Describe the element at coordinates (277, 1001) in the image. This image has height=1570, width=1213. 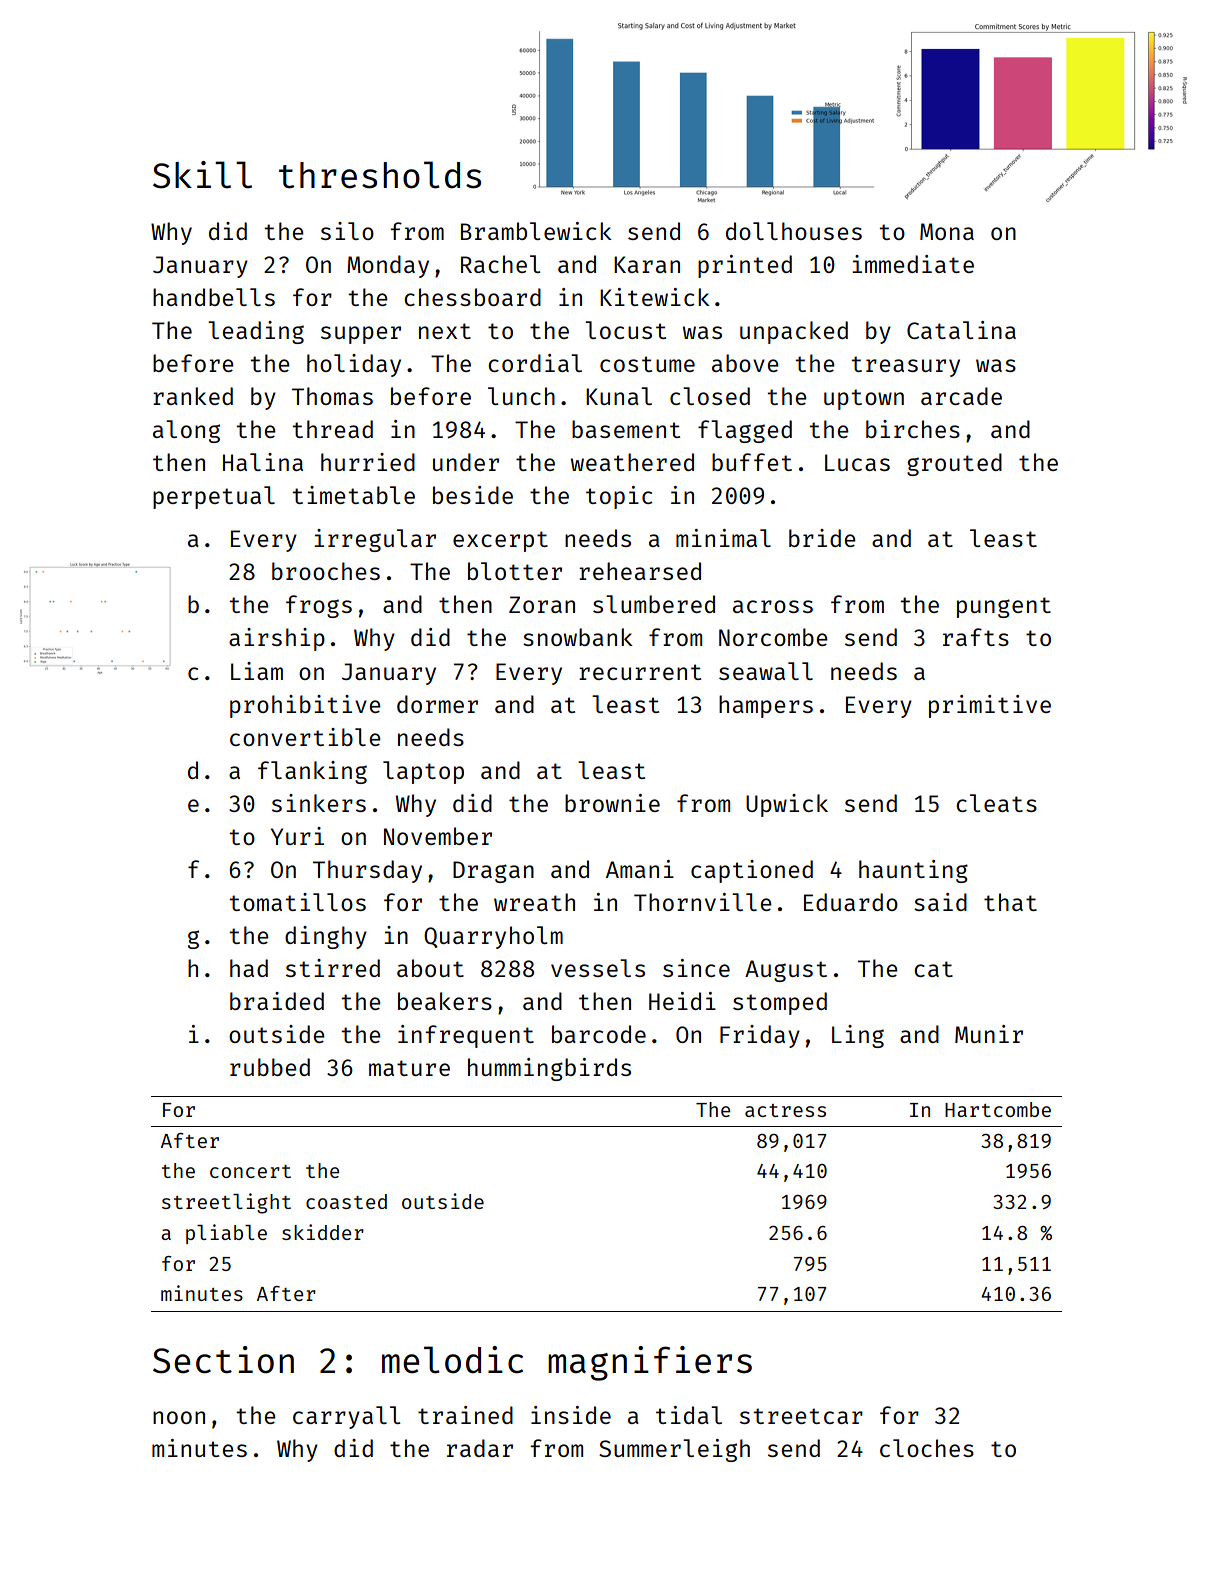
I see `braided` at that location.
